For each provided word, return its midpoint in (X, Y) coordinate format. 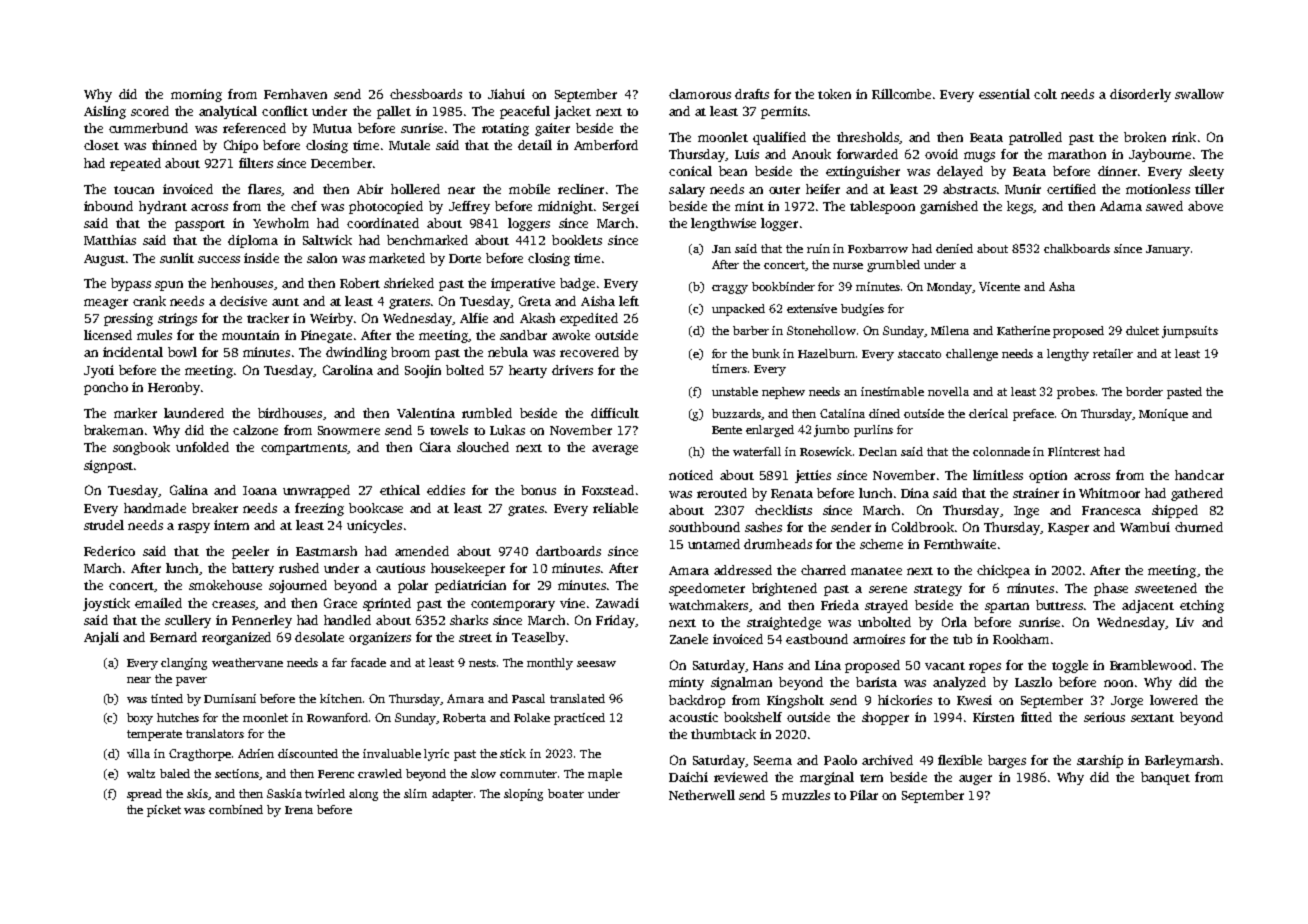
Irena (299, 810)
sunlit (177, 258)
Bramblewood (1151, 665)
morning (196, 95)
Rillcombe (901, 94)
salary (687, 190)
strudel (104, 525)
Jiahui (506, 94)
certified (1071, 189)
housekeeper (468, 569)
